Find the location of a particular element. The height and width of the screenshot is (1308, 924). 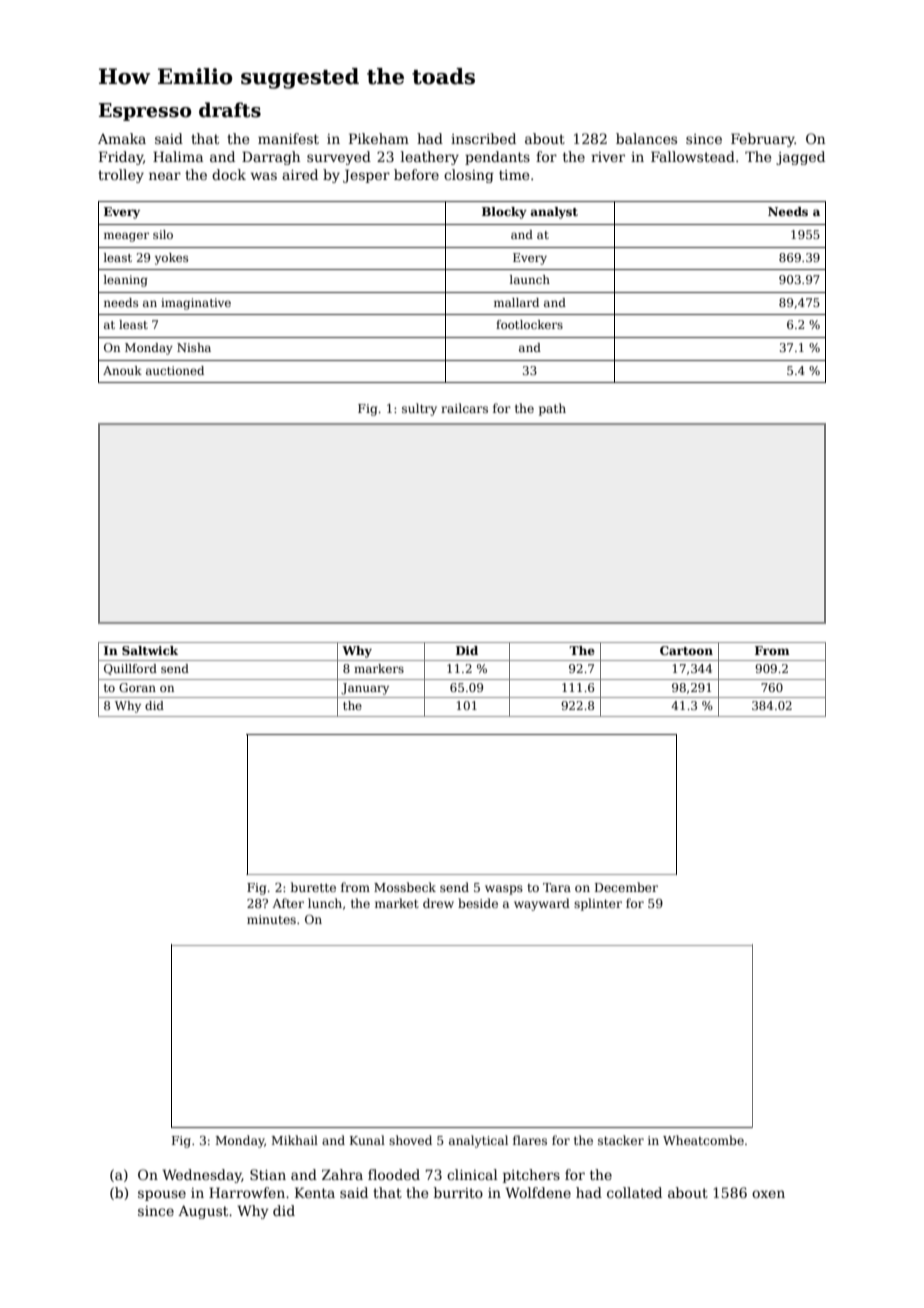

Mossbeck is located at coordinates (405, 887).
